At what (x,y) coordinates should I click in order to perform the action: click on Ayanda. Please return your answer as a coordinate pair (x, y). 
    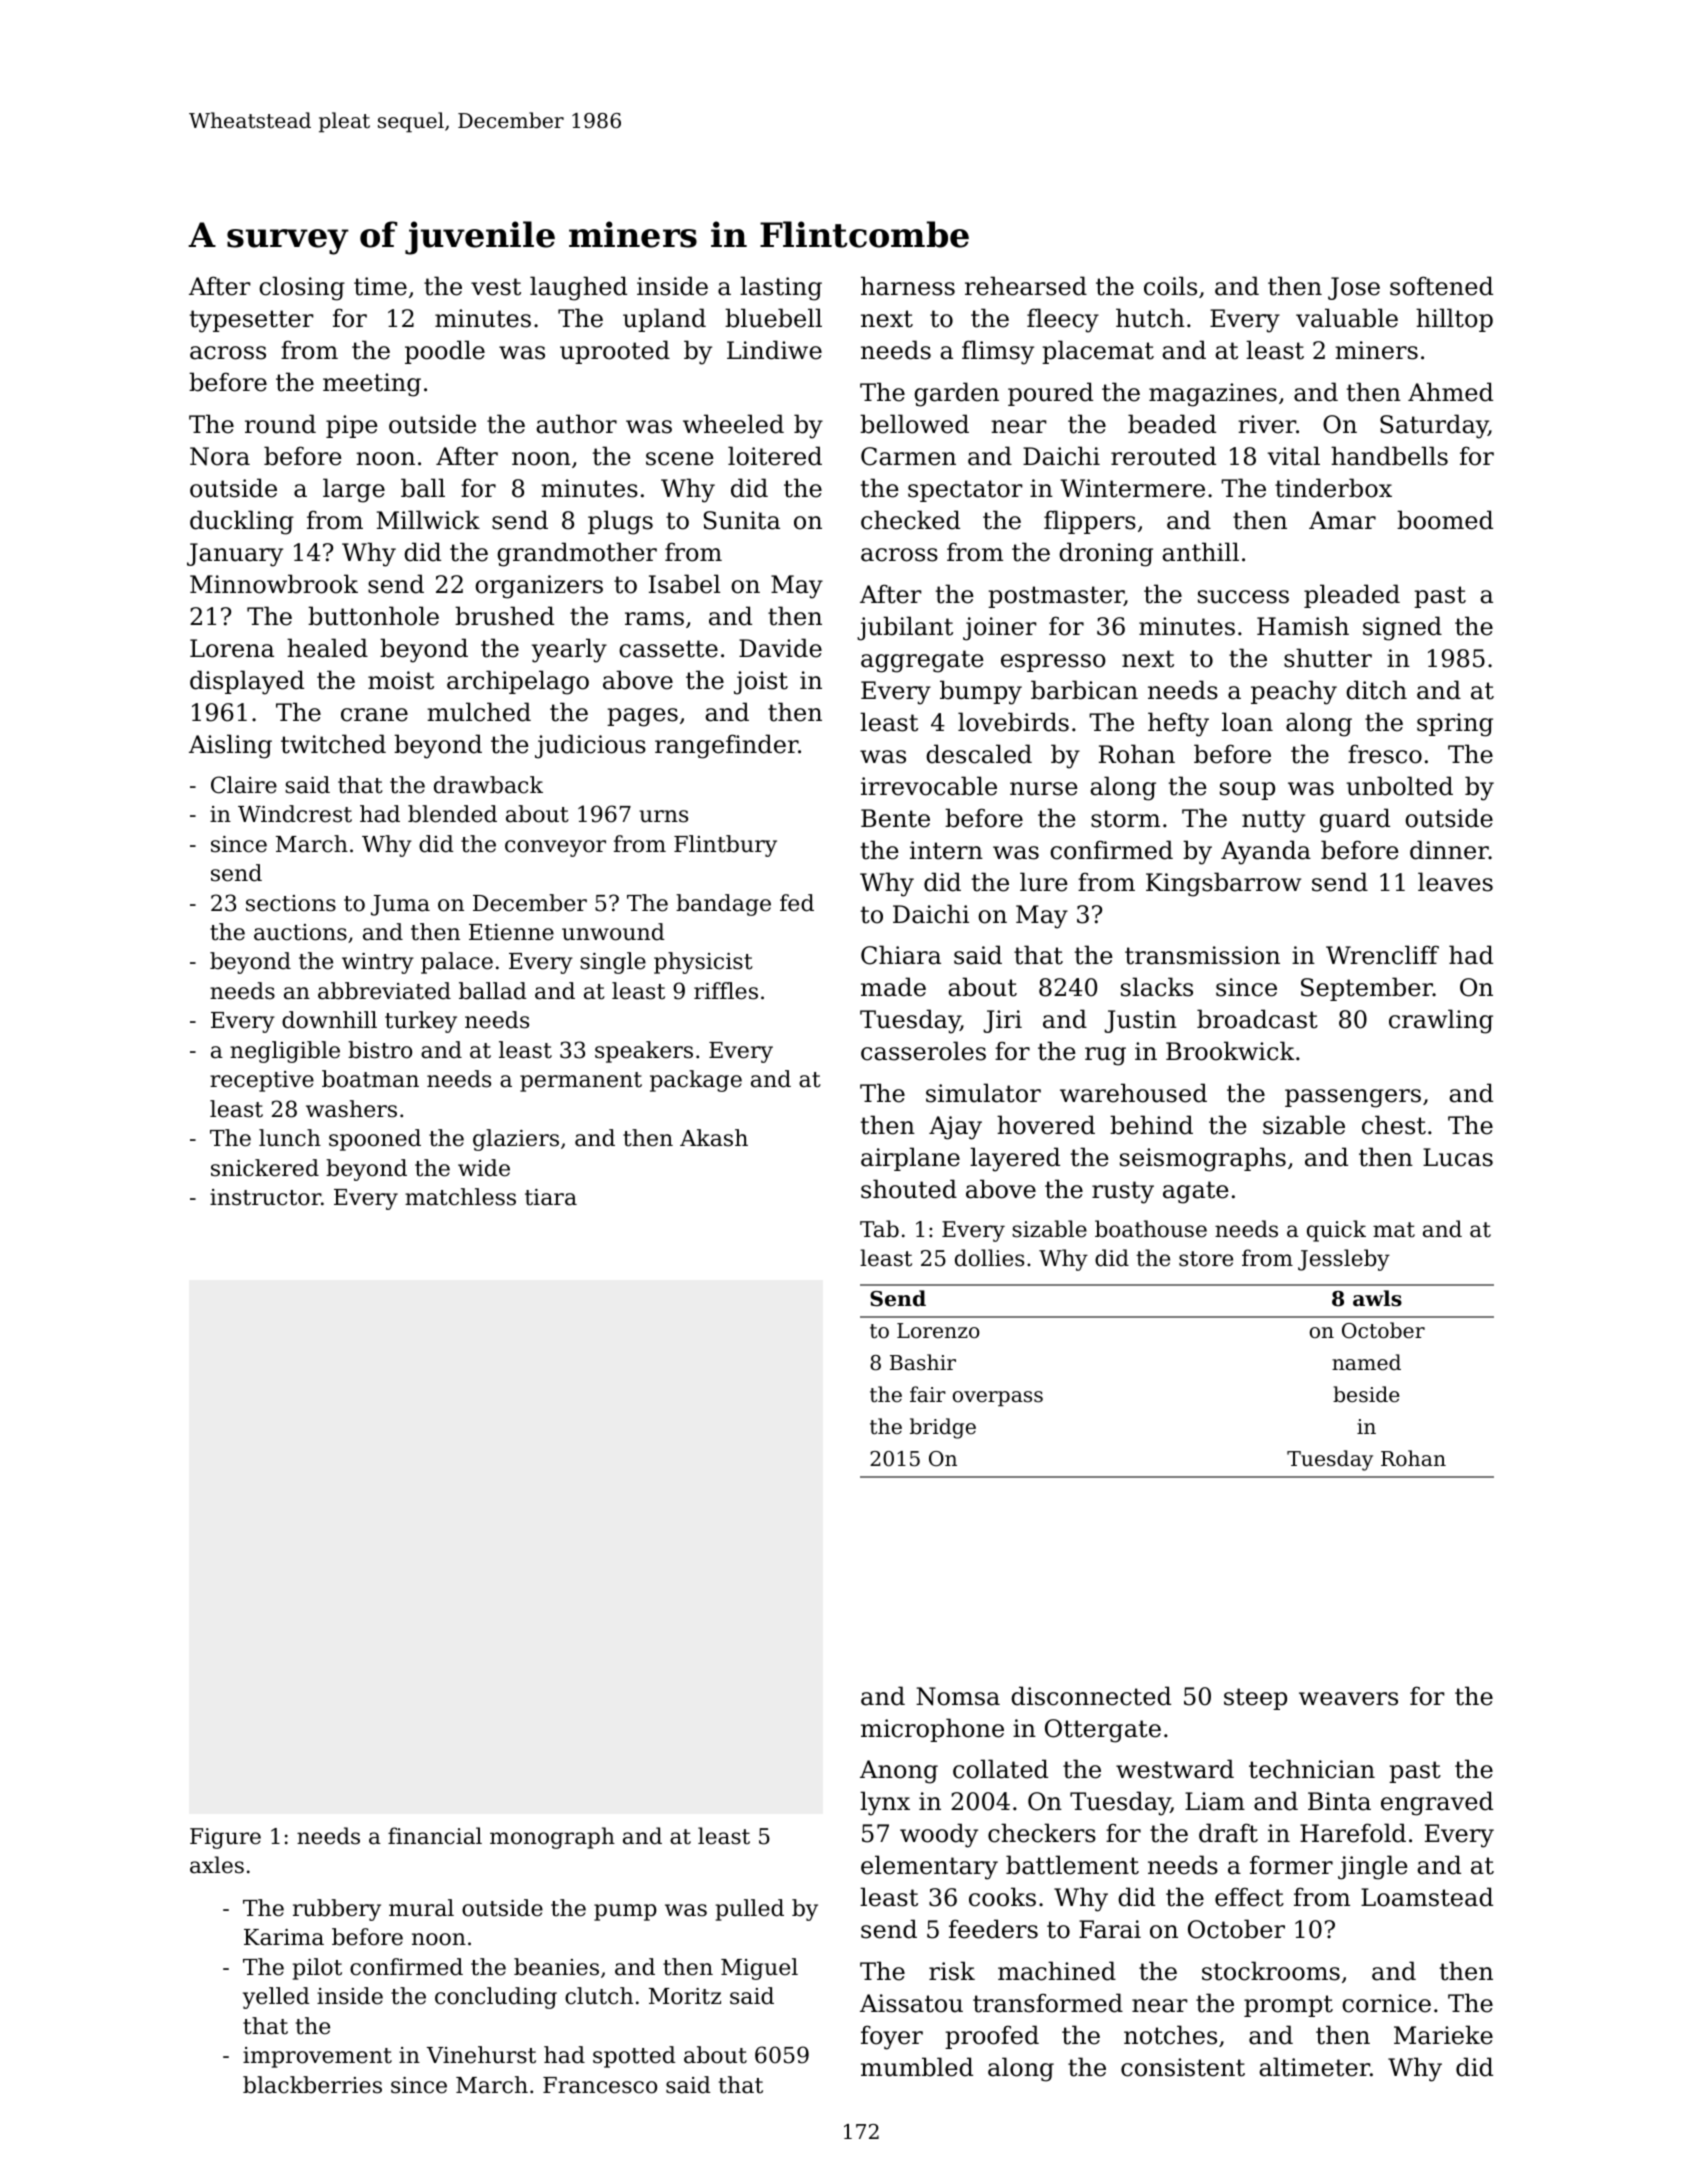
    Looking at the image, I should click on (1266, 852).
